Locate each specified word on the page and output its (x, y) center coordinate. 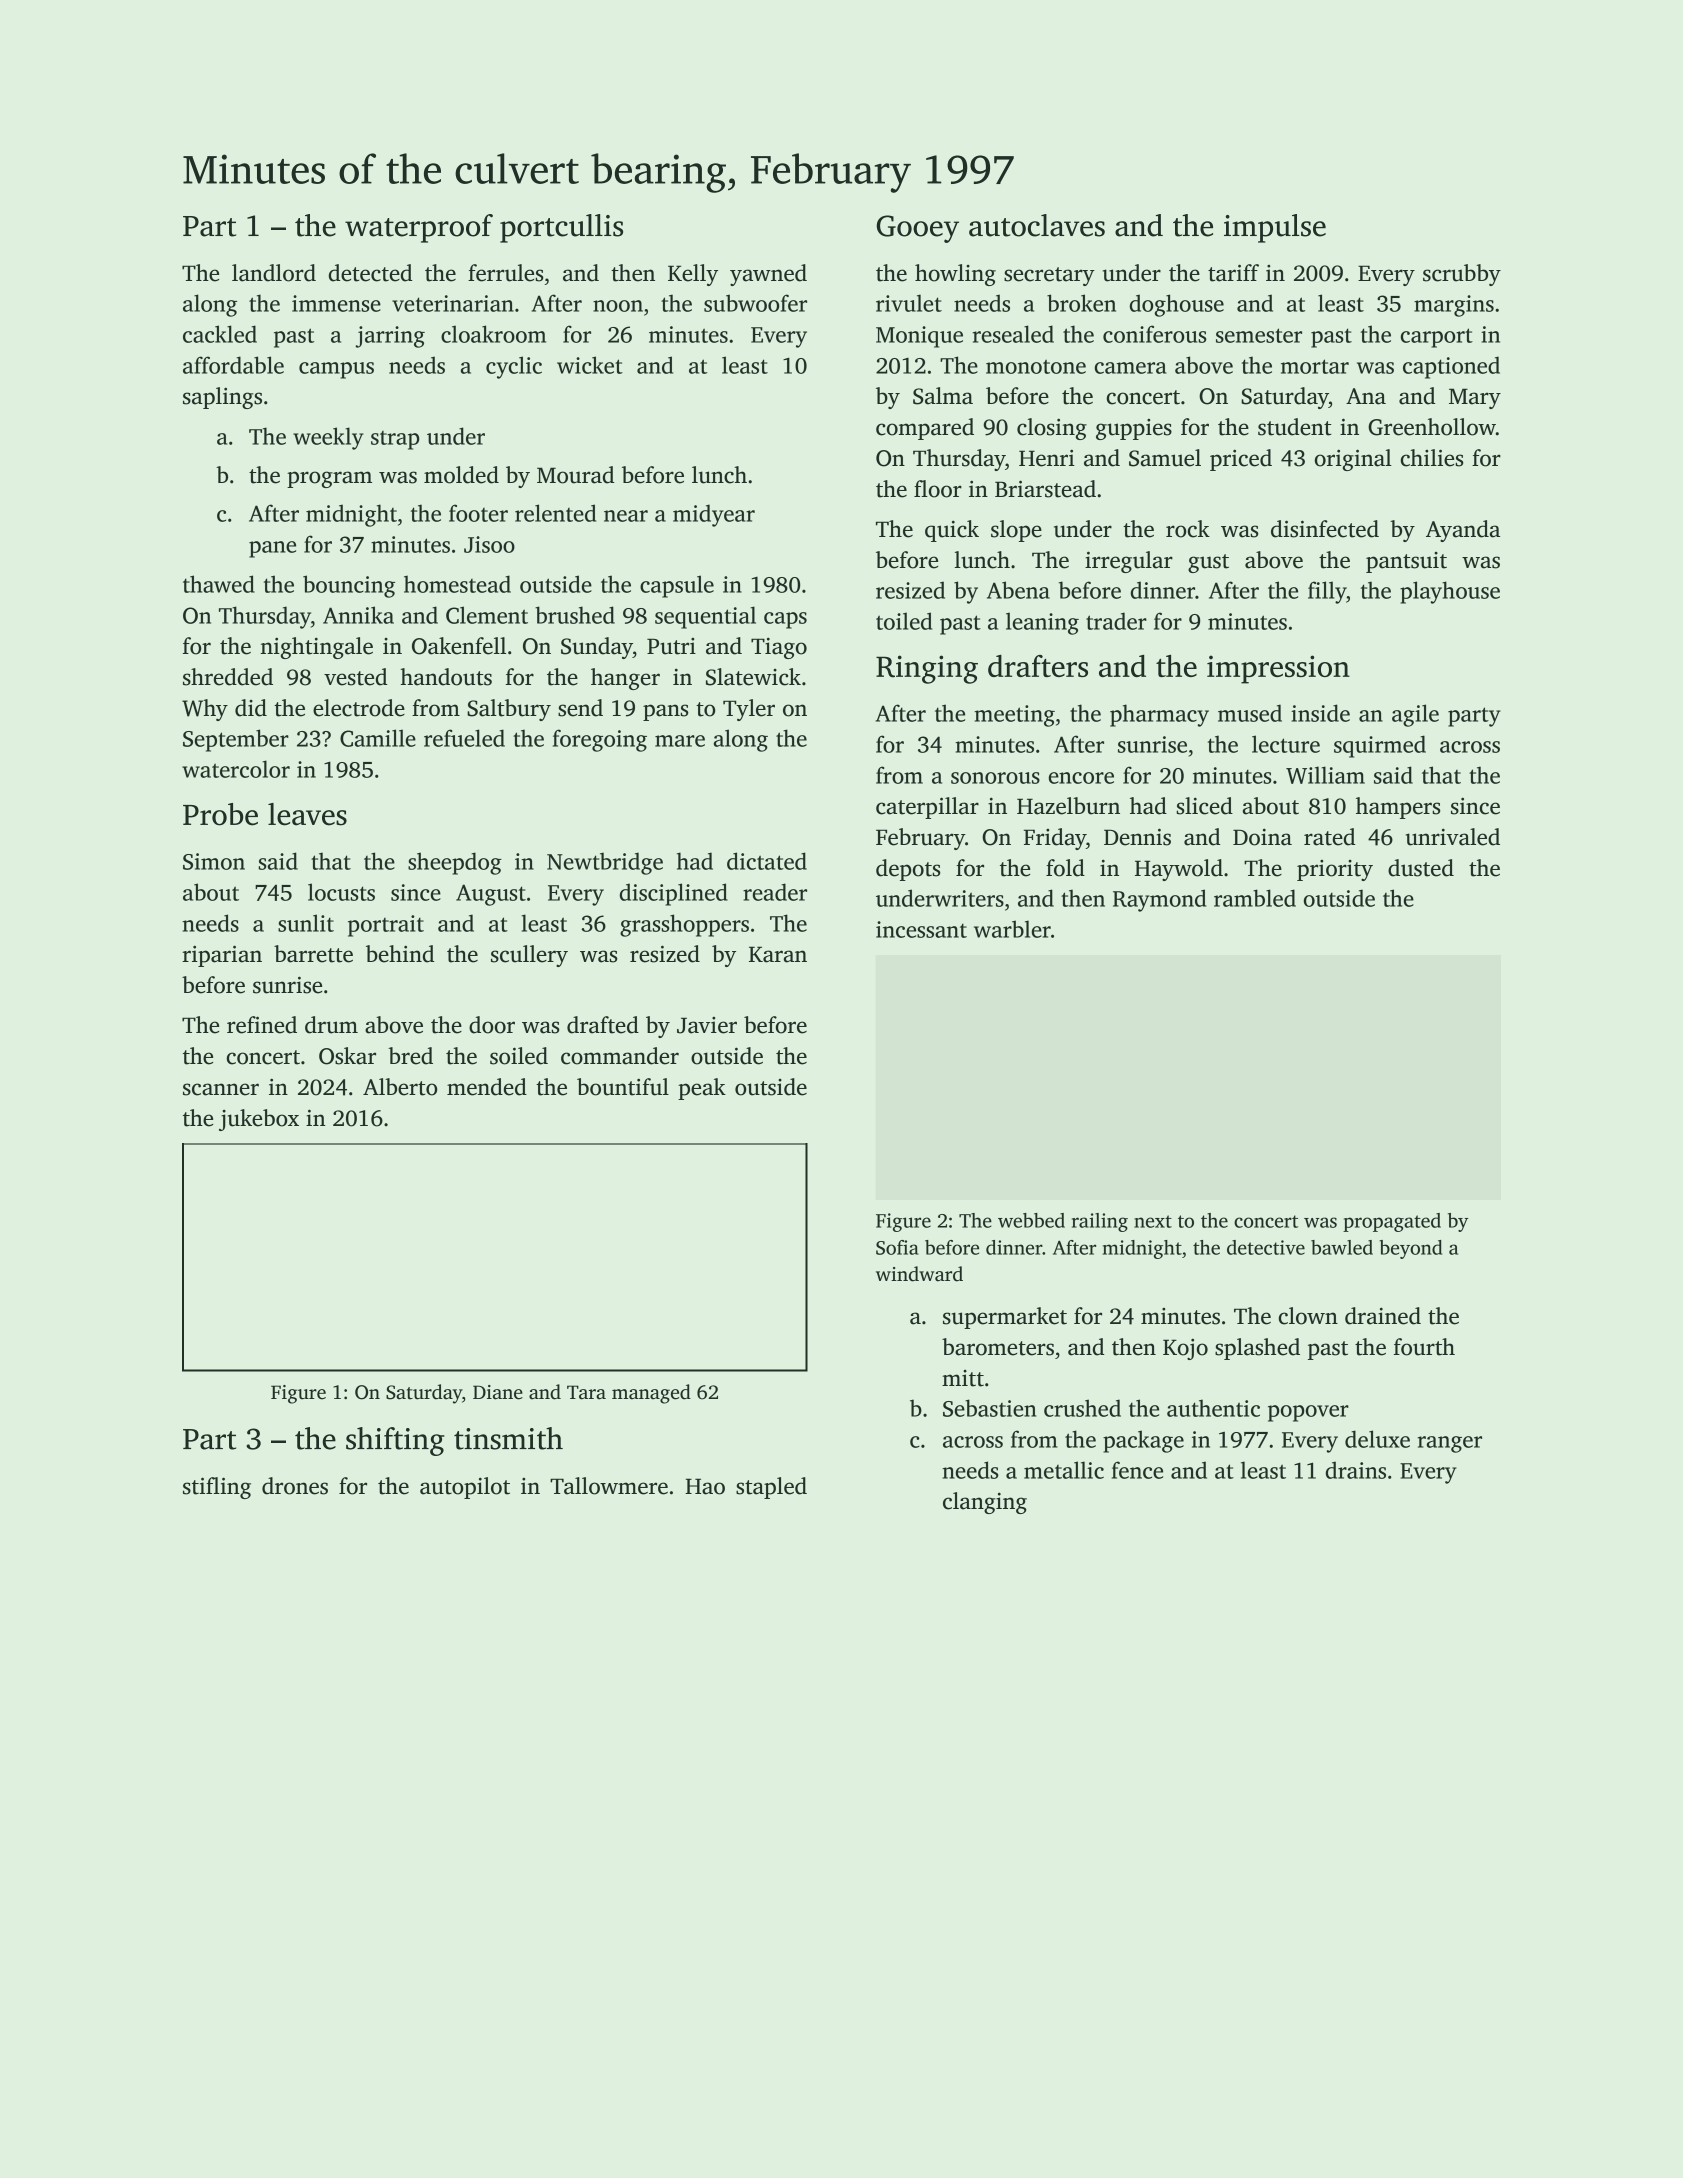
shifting (395, 1441)
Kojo (1185, 1349)
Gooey (917, 229)
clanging (985, 1503)
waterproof (419, 228)
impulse (1275, 228)
